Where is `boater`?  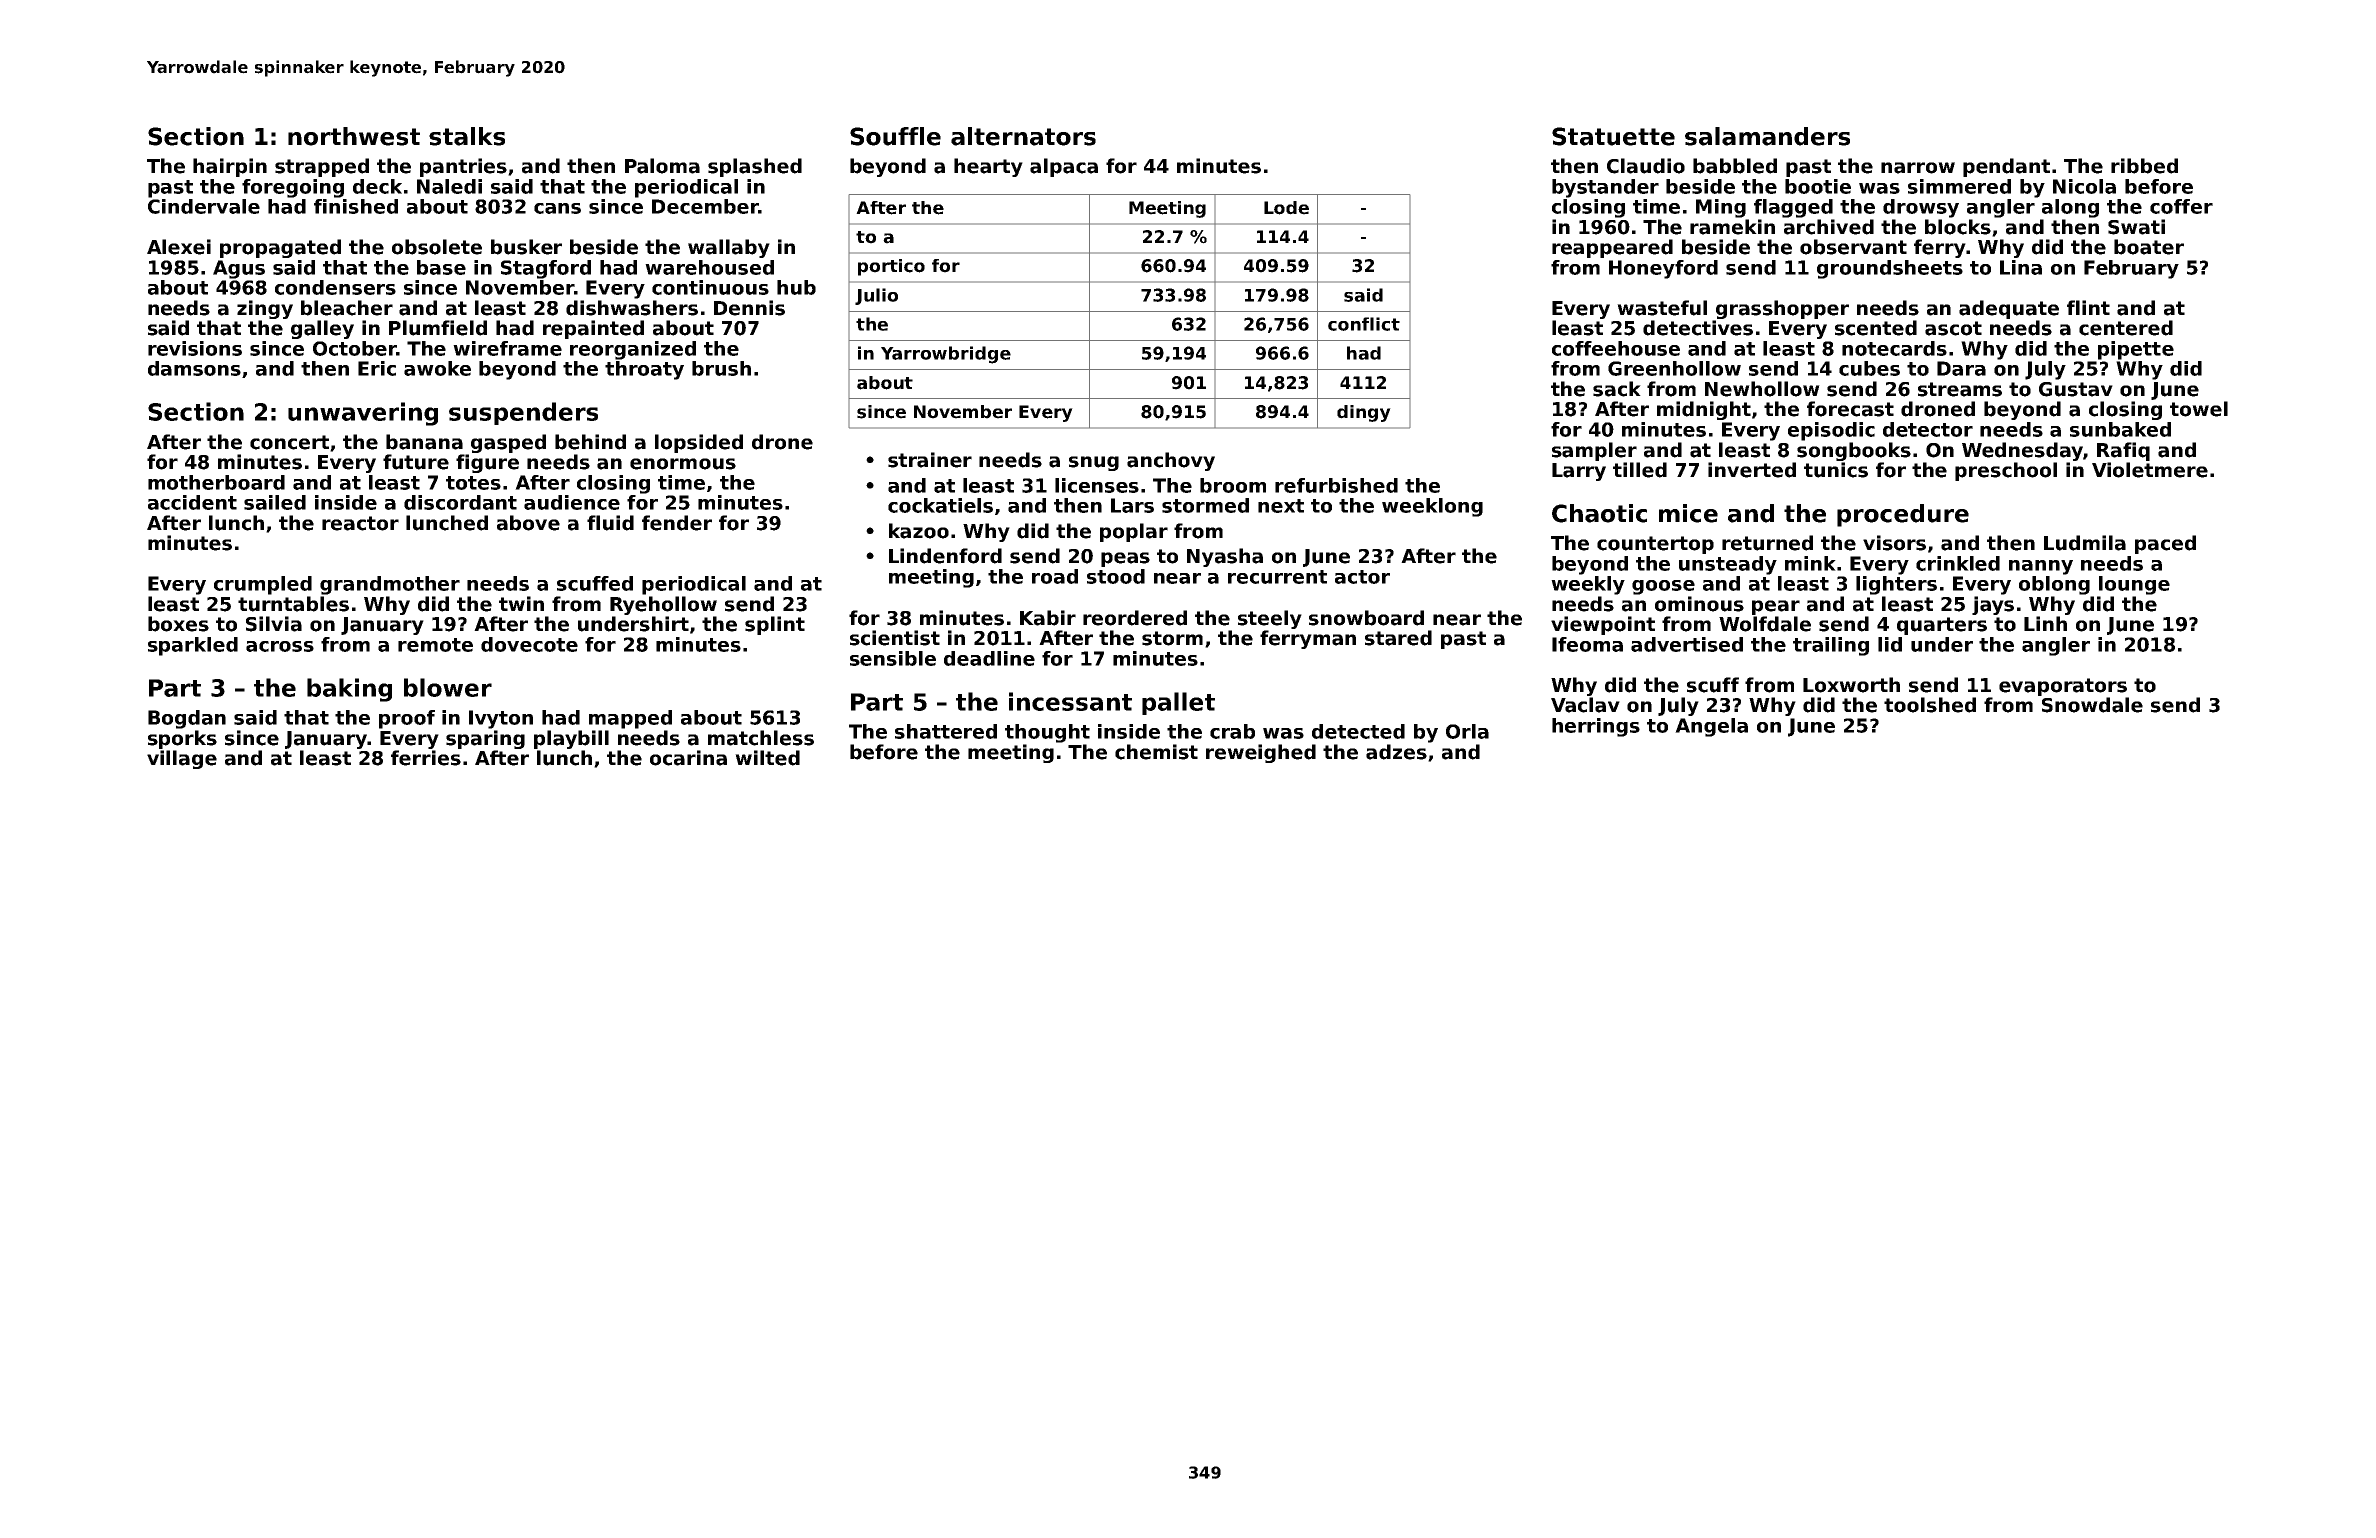
boater is located at coordinates (2149, 247).
